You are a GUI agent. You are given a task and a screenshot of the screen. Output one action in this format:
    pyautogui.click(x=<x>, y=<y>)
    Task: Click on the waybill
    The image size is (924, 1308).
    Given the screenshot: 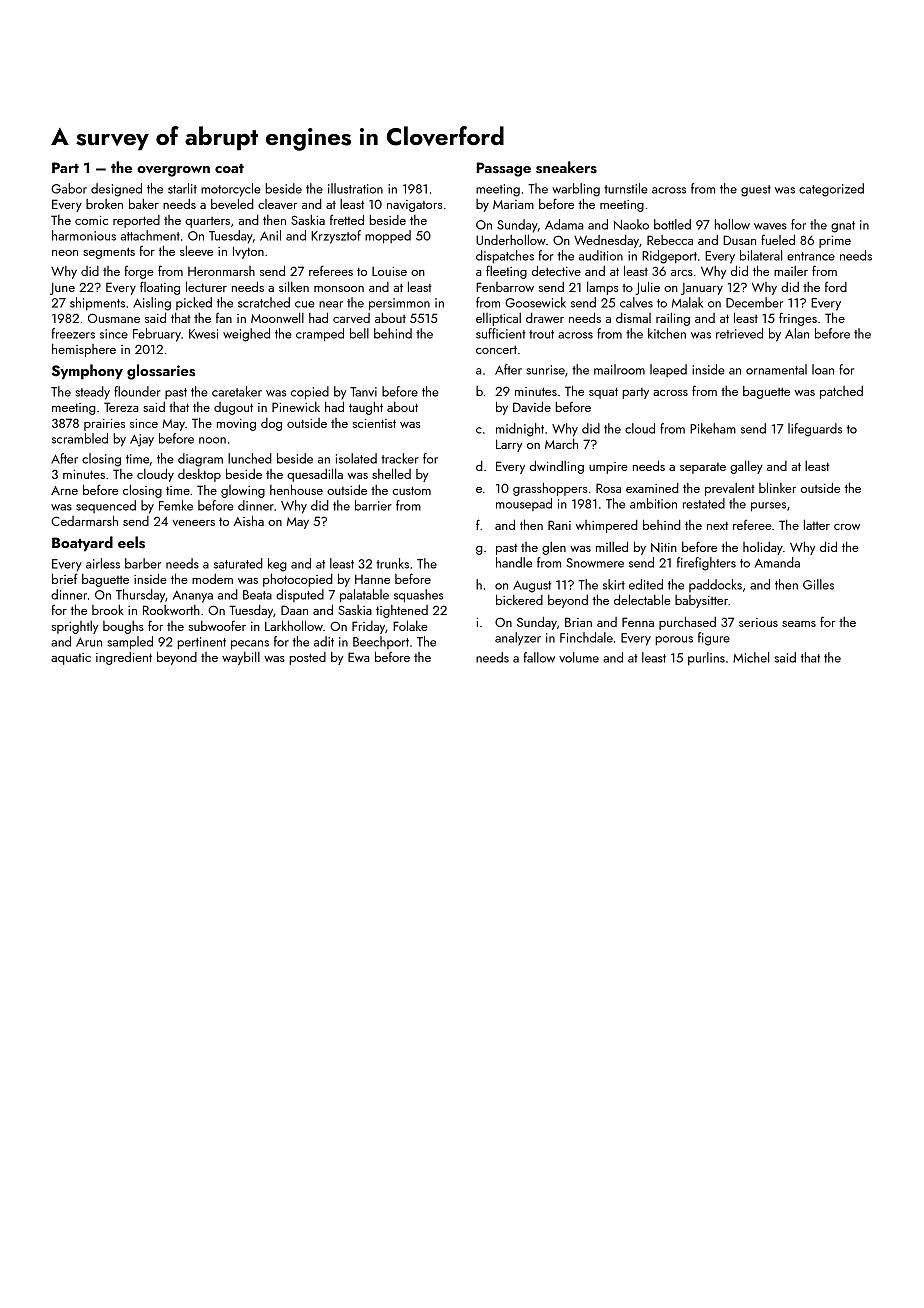 What is the action you would take?
    pyautogui.click(x=241, y=658)
